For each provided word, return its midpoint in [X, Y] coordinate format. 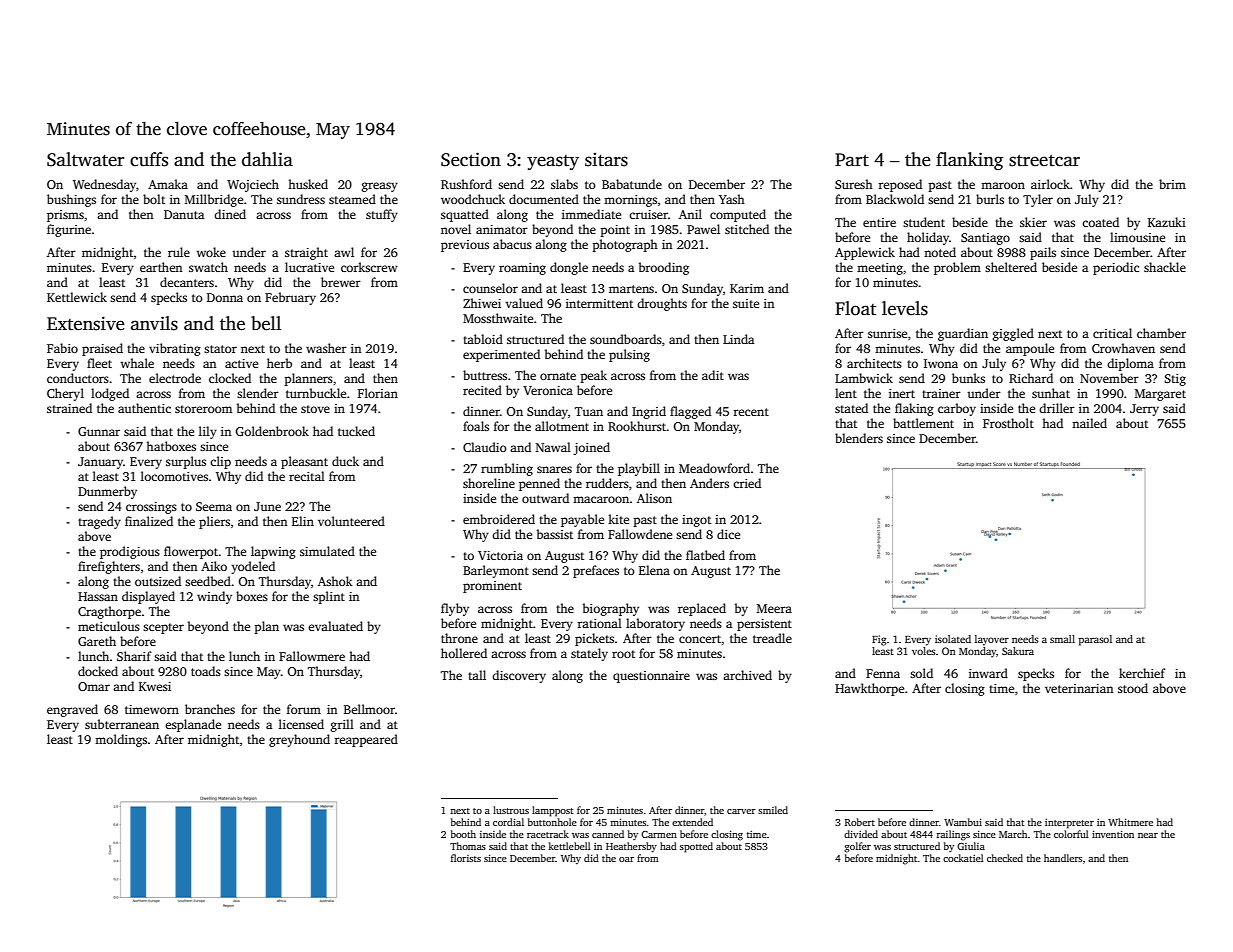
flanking [969, 161]
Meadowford [714, 468]
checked [1005, 858]
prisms [65, 216]
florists [466, 858]
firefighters [109, 567]
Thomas [468, 846]
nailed [1089, 423]
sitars [606, 160]
